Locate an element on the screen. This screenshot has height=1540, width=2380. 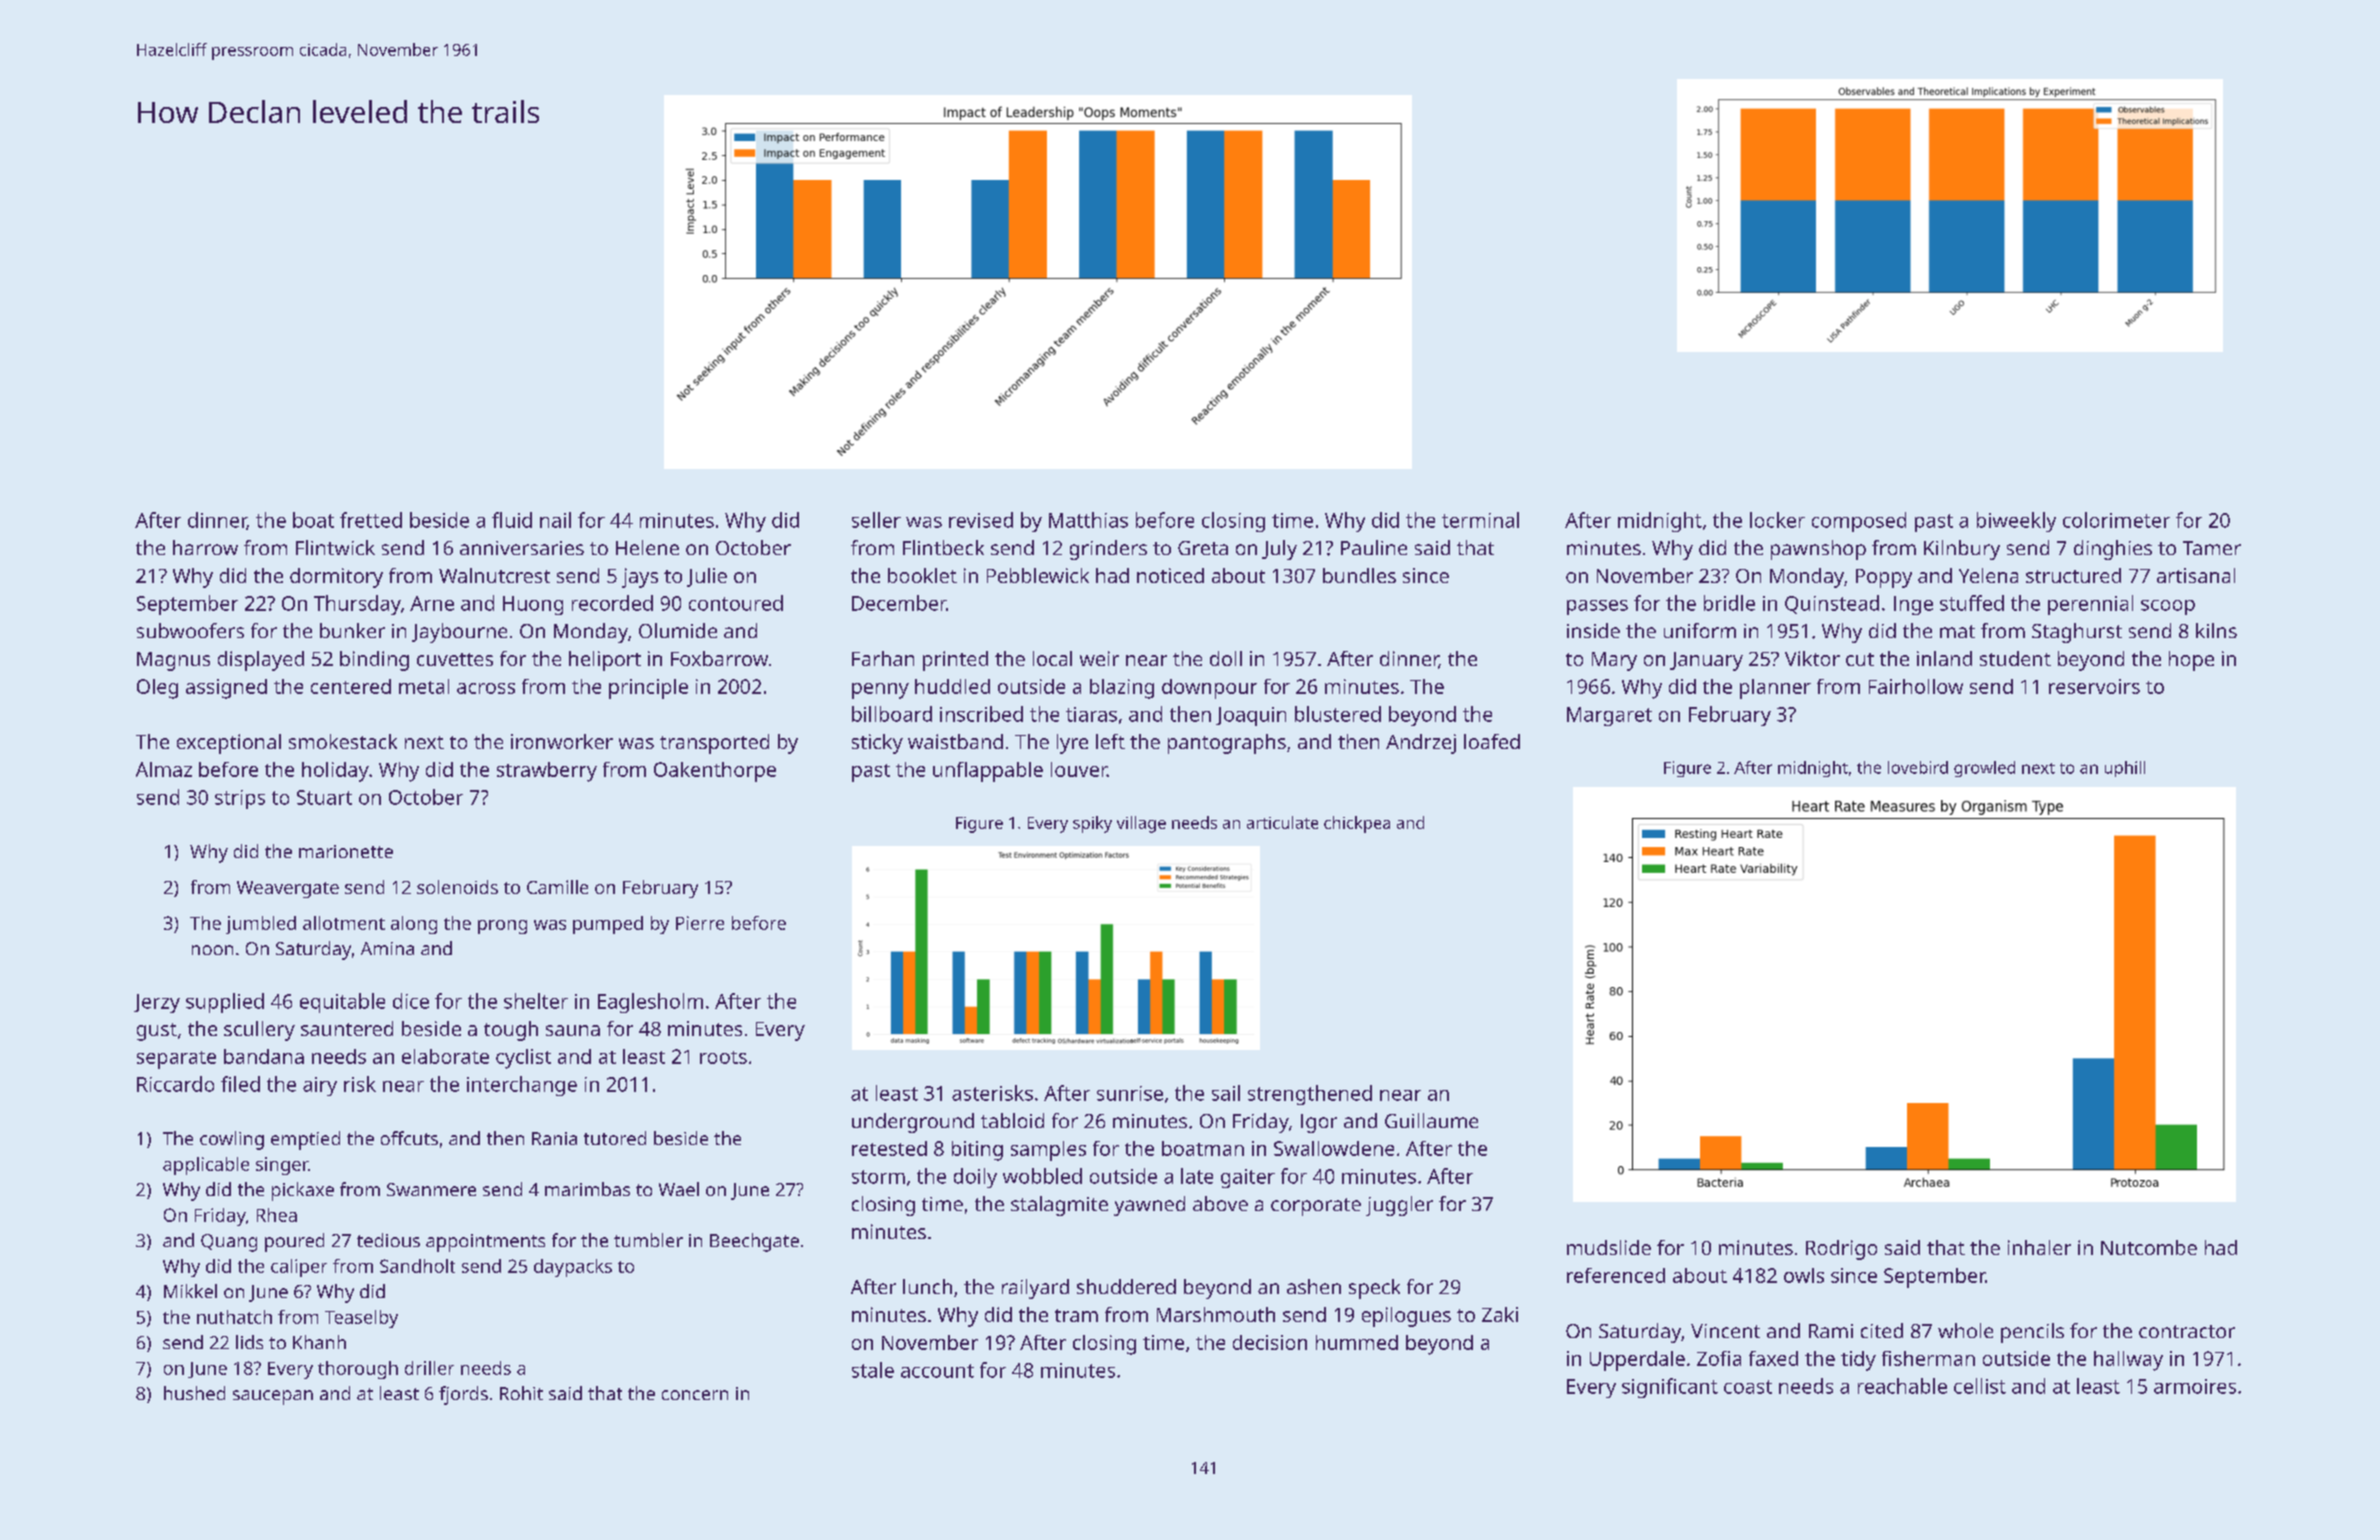
growled is located at coordinates (1984, 769).
